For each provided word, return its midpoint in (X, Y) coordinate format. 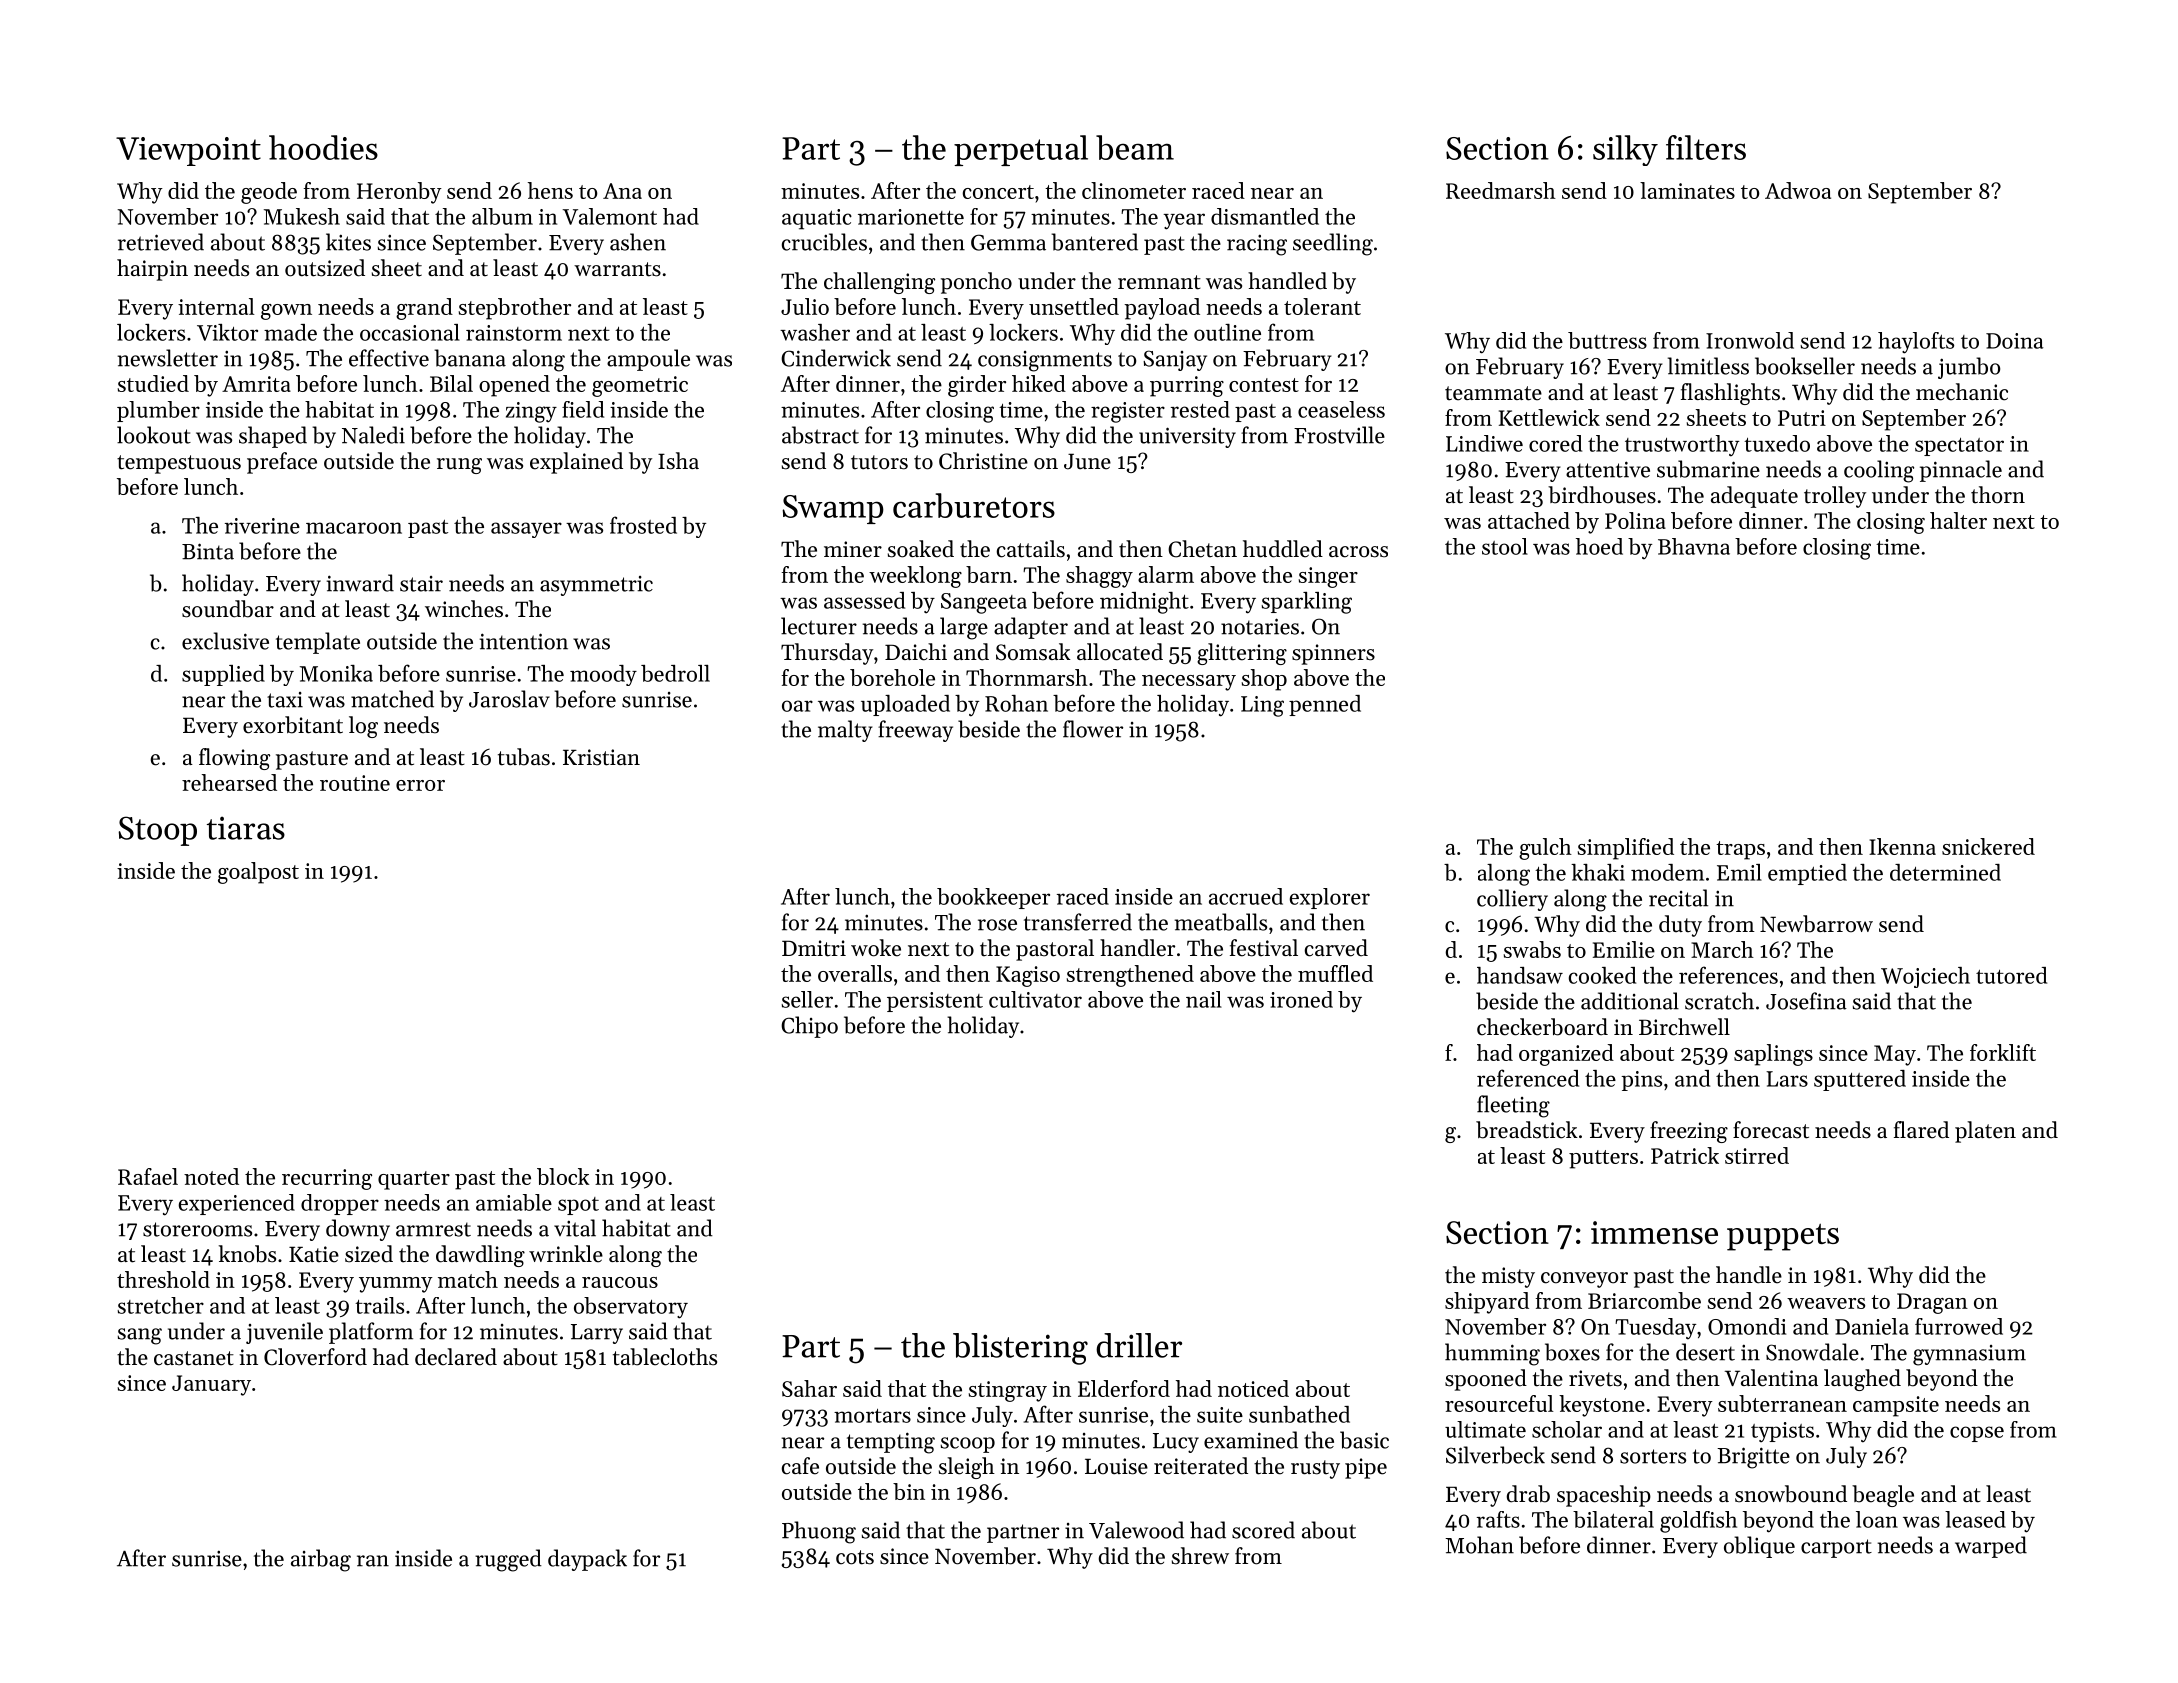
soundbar (228, 609)
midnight (1144, 603)
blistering (1020, 1349)
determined (1945, 872)
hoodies (323, 147)
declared (456, 1357)
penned (1325, 705)
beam (1135, 147)
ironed (1301, 999)
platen (1985, 1132)
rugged (508, 1560)
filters (1706, 147)
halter (1958, 520)
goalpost (258, 873)
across (1358, 552)
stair (421, 584)
